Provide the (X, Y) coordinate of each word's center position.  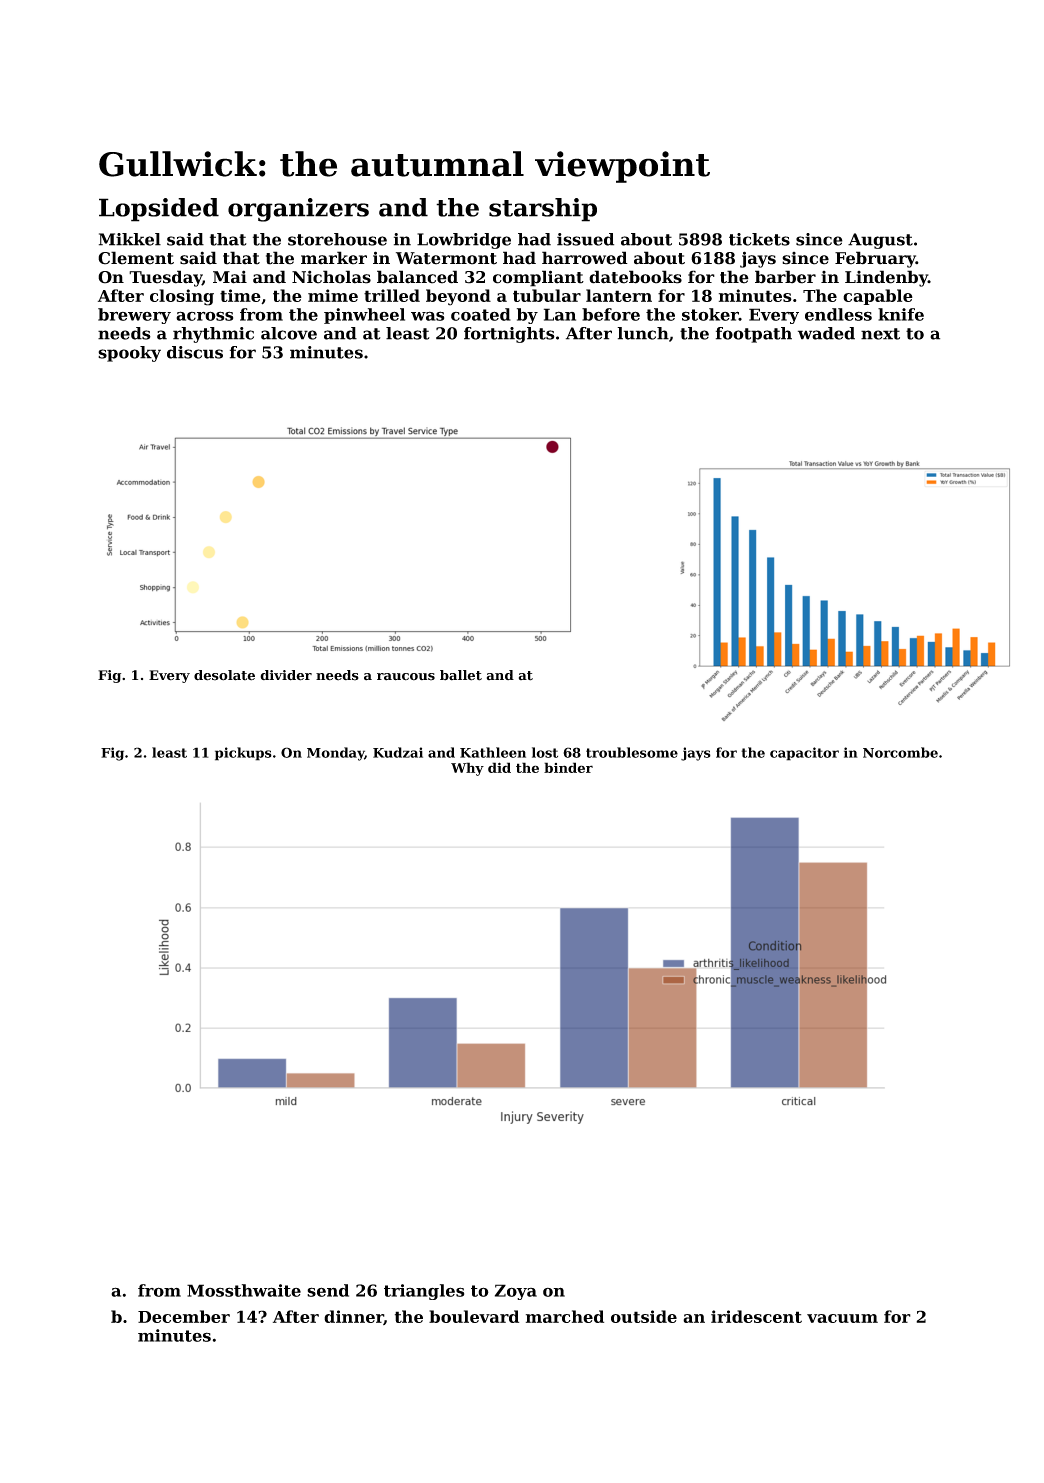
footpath (754, 335)
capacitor (804, 754)
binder (568, 767)
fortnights (509, 335)
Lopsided (159, 210)
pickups (243, 754)
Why (467, 769)
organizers (298, 210)
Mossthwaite (244, 1290)
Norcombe (900, 752)
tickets (759, 239)
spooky (129, 354)
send (328, 1290)
